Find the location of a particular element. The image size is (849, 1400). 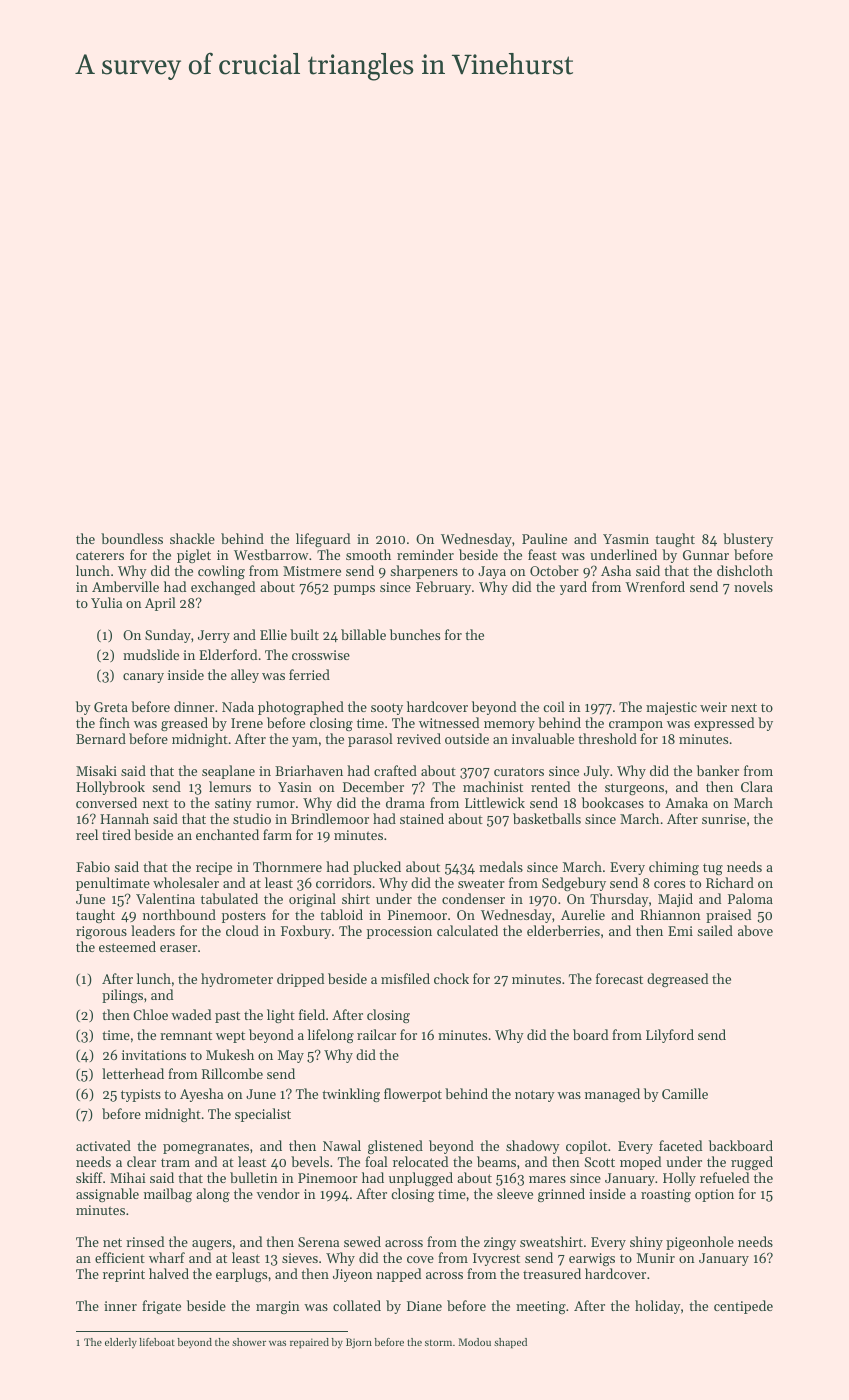

Lilyford is located at coordinates (670, 1036).
